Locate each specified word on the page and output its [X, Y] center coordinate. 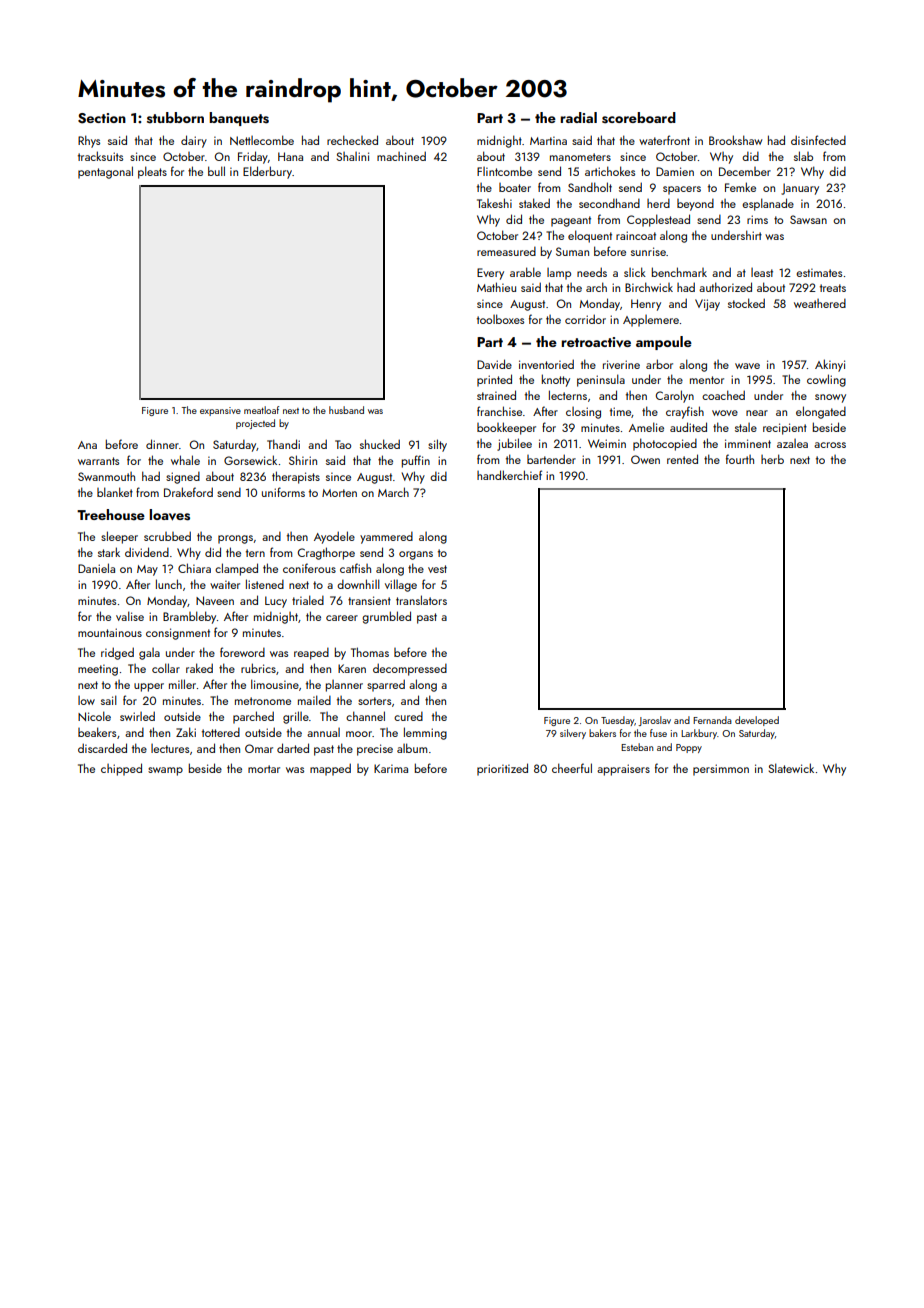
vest [437, 569]
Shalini [352, 156]
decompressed [410, 669]
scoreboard [639, 118]
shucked [380, 444]
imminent [748, 443]
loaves [169, 515]
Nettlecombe [262, 140]
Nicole [94, 716]
